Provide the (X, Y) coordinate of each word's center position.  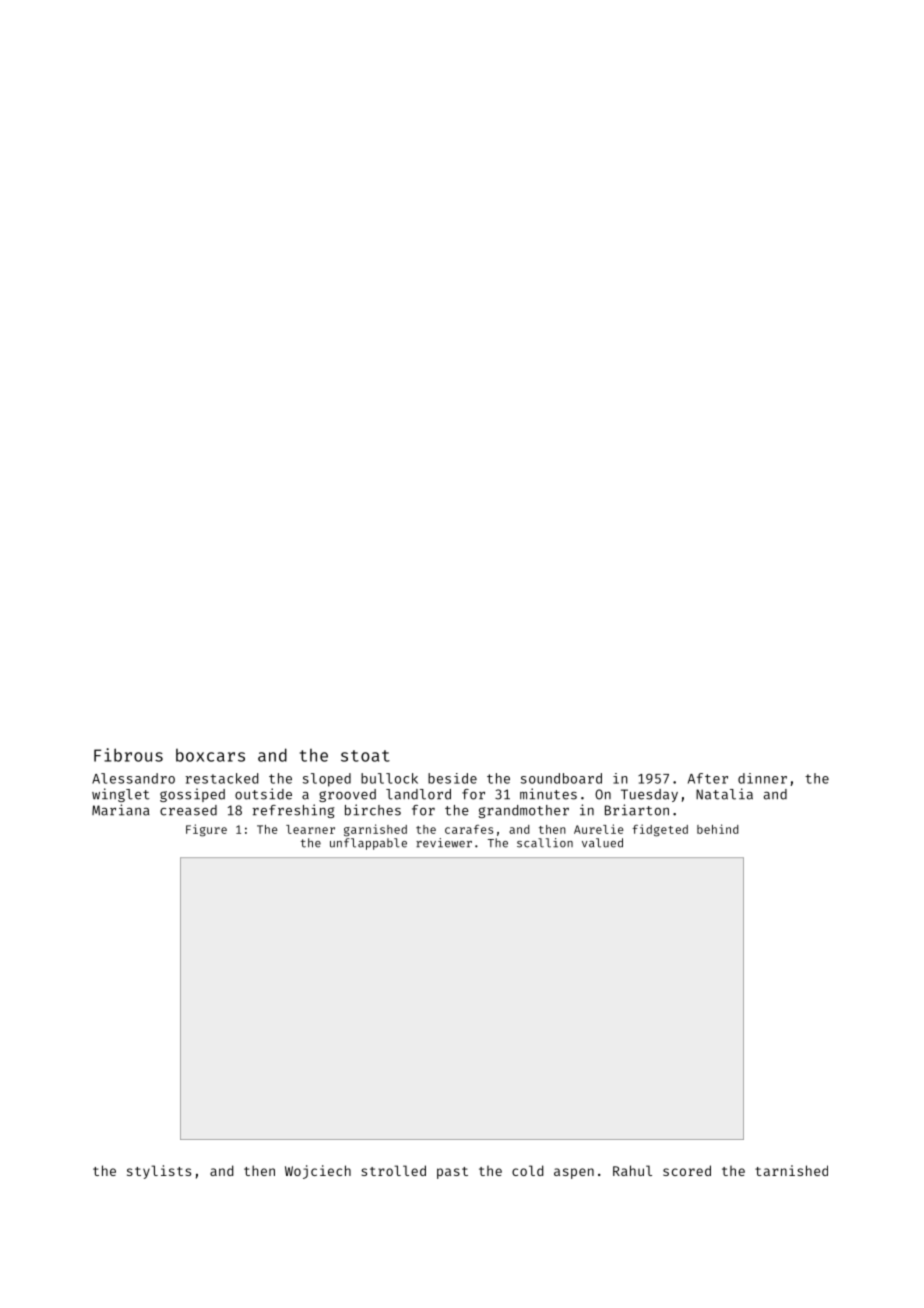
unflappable (368, 844)
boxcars (210, 755)
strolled (393, 1170)
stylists (159, 1172)
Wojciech (318, 1172)
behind (718, 829)
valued (602, 843)
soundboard (561, 778)
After (708, 778)
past (452, 1173)
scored (687, 1170)
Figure (206, 830)
